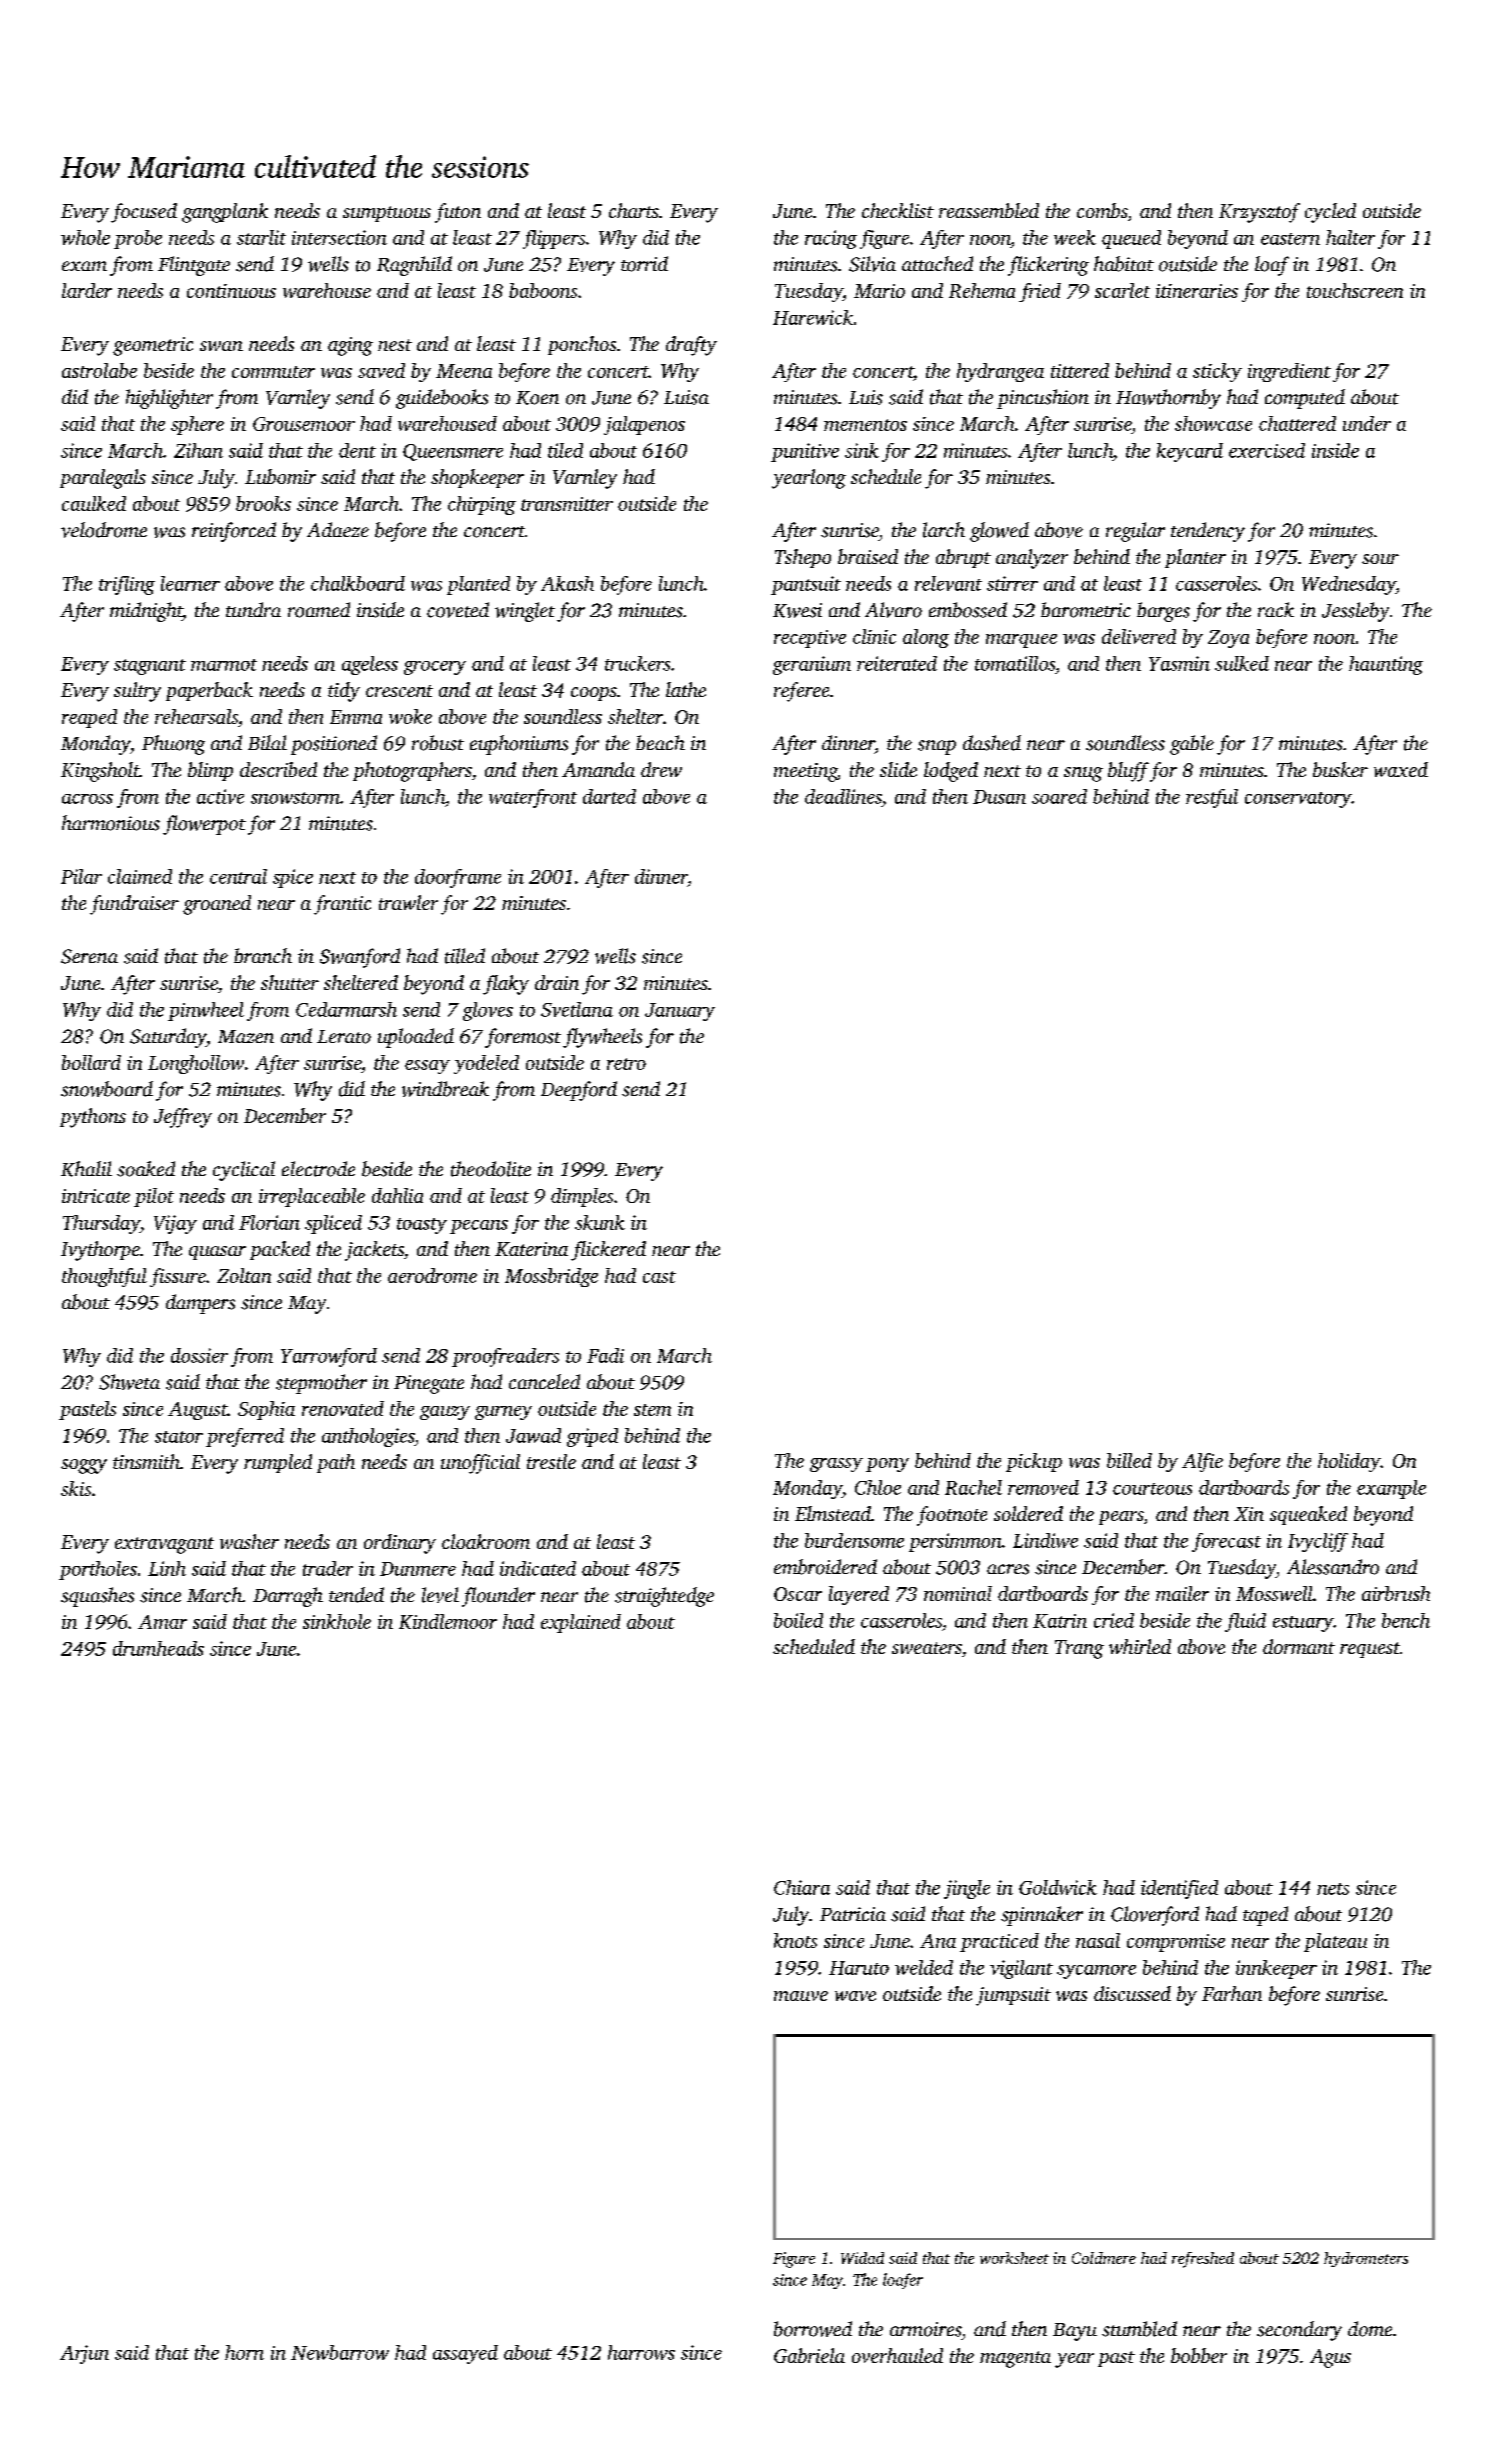 This screenshot has width=1496, height=2464. I want to click on cycled, so click(1330, 213).
